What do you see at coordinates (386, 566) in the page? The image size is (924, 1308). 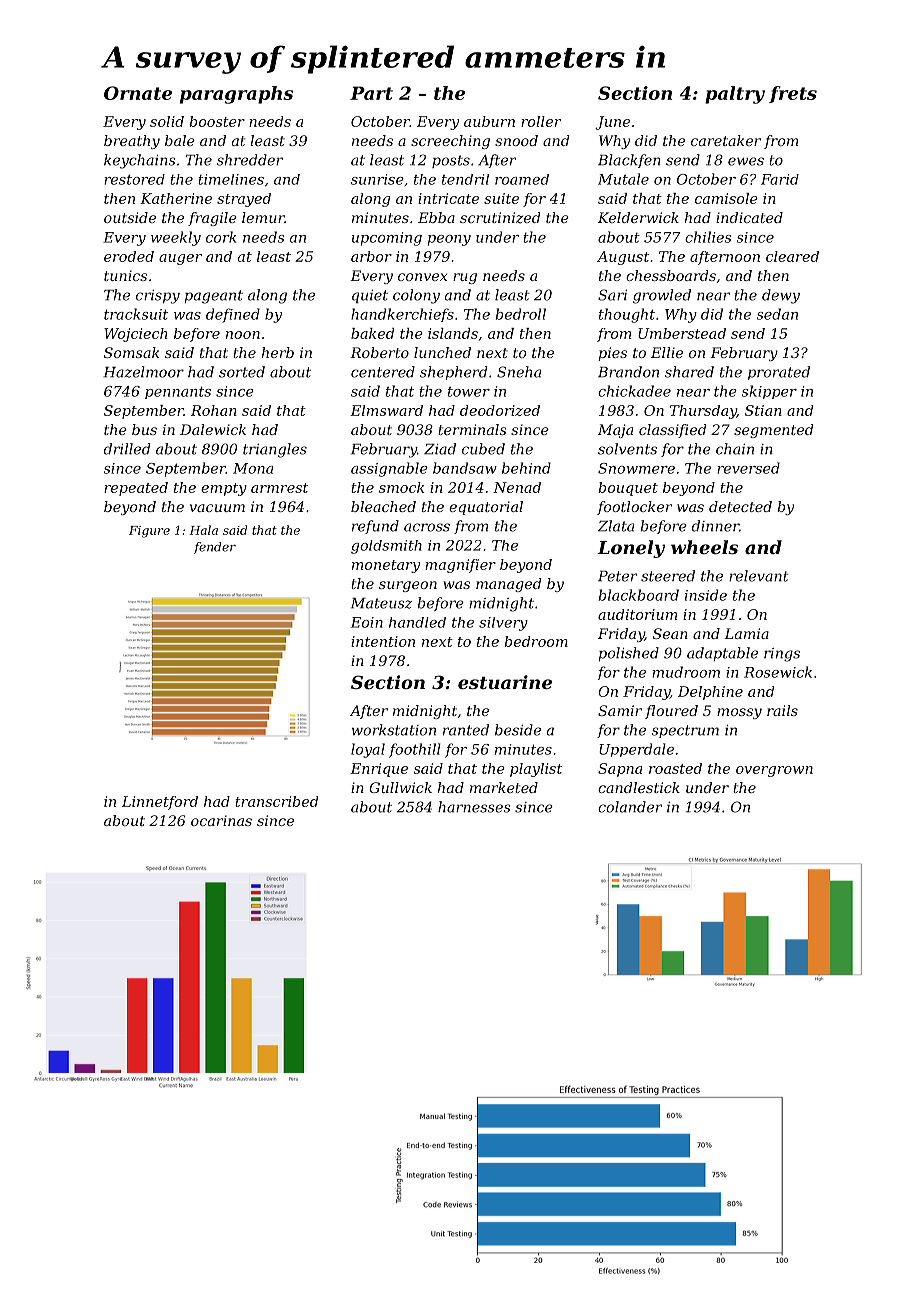 I see `monetary` at bounding box center [386, 566].
